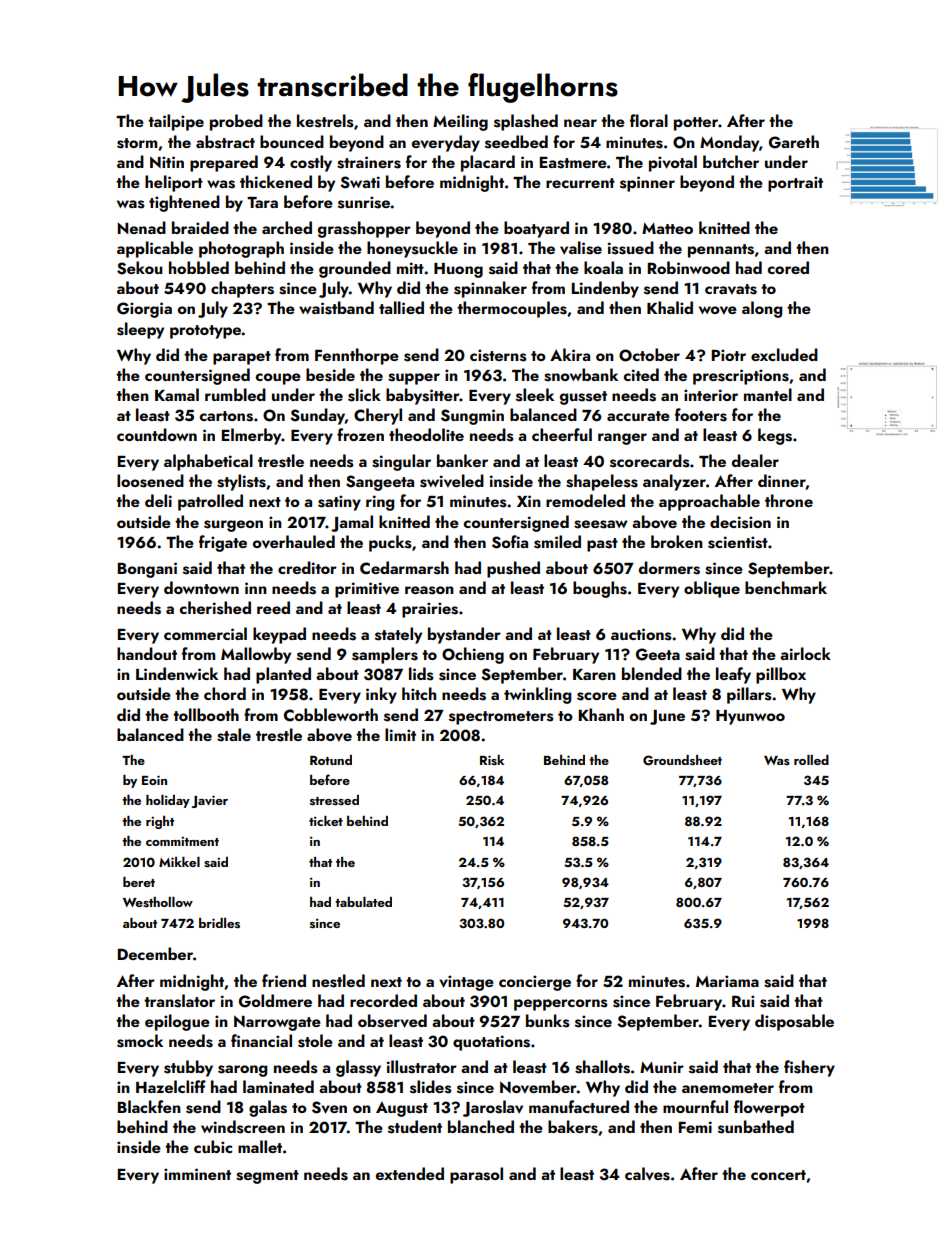  What do you see at coordinates (460, 122) in the page?
I see `Meiling` at bounding box center [460, 122].
